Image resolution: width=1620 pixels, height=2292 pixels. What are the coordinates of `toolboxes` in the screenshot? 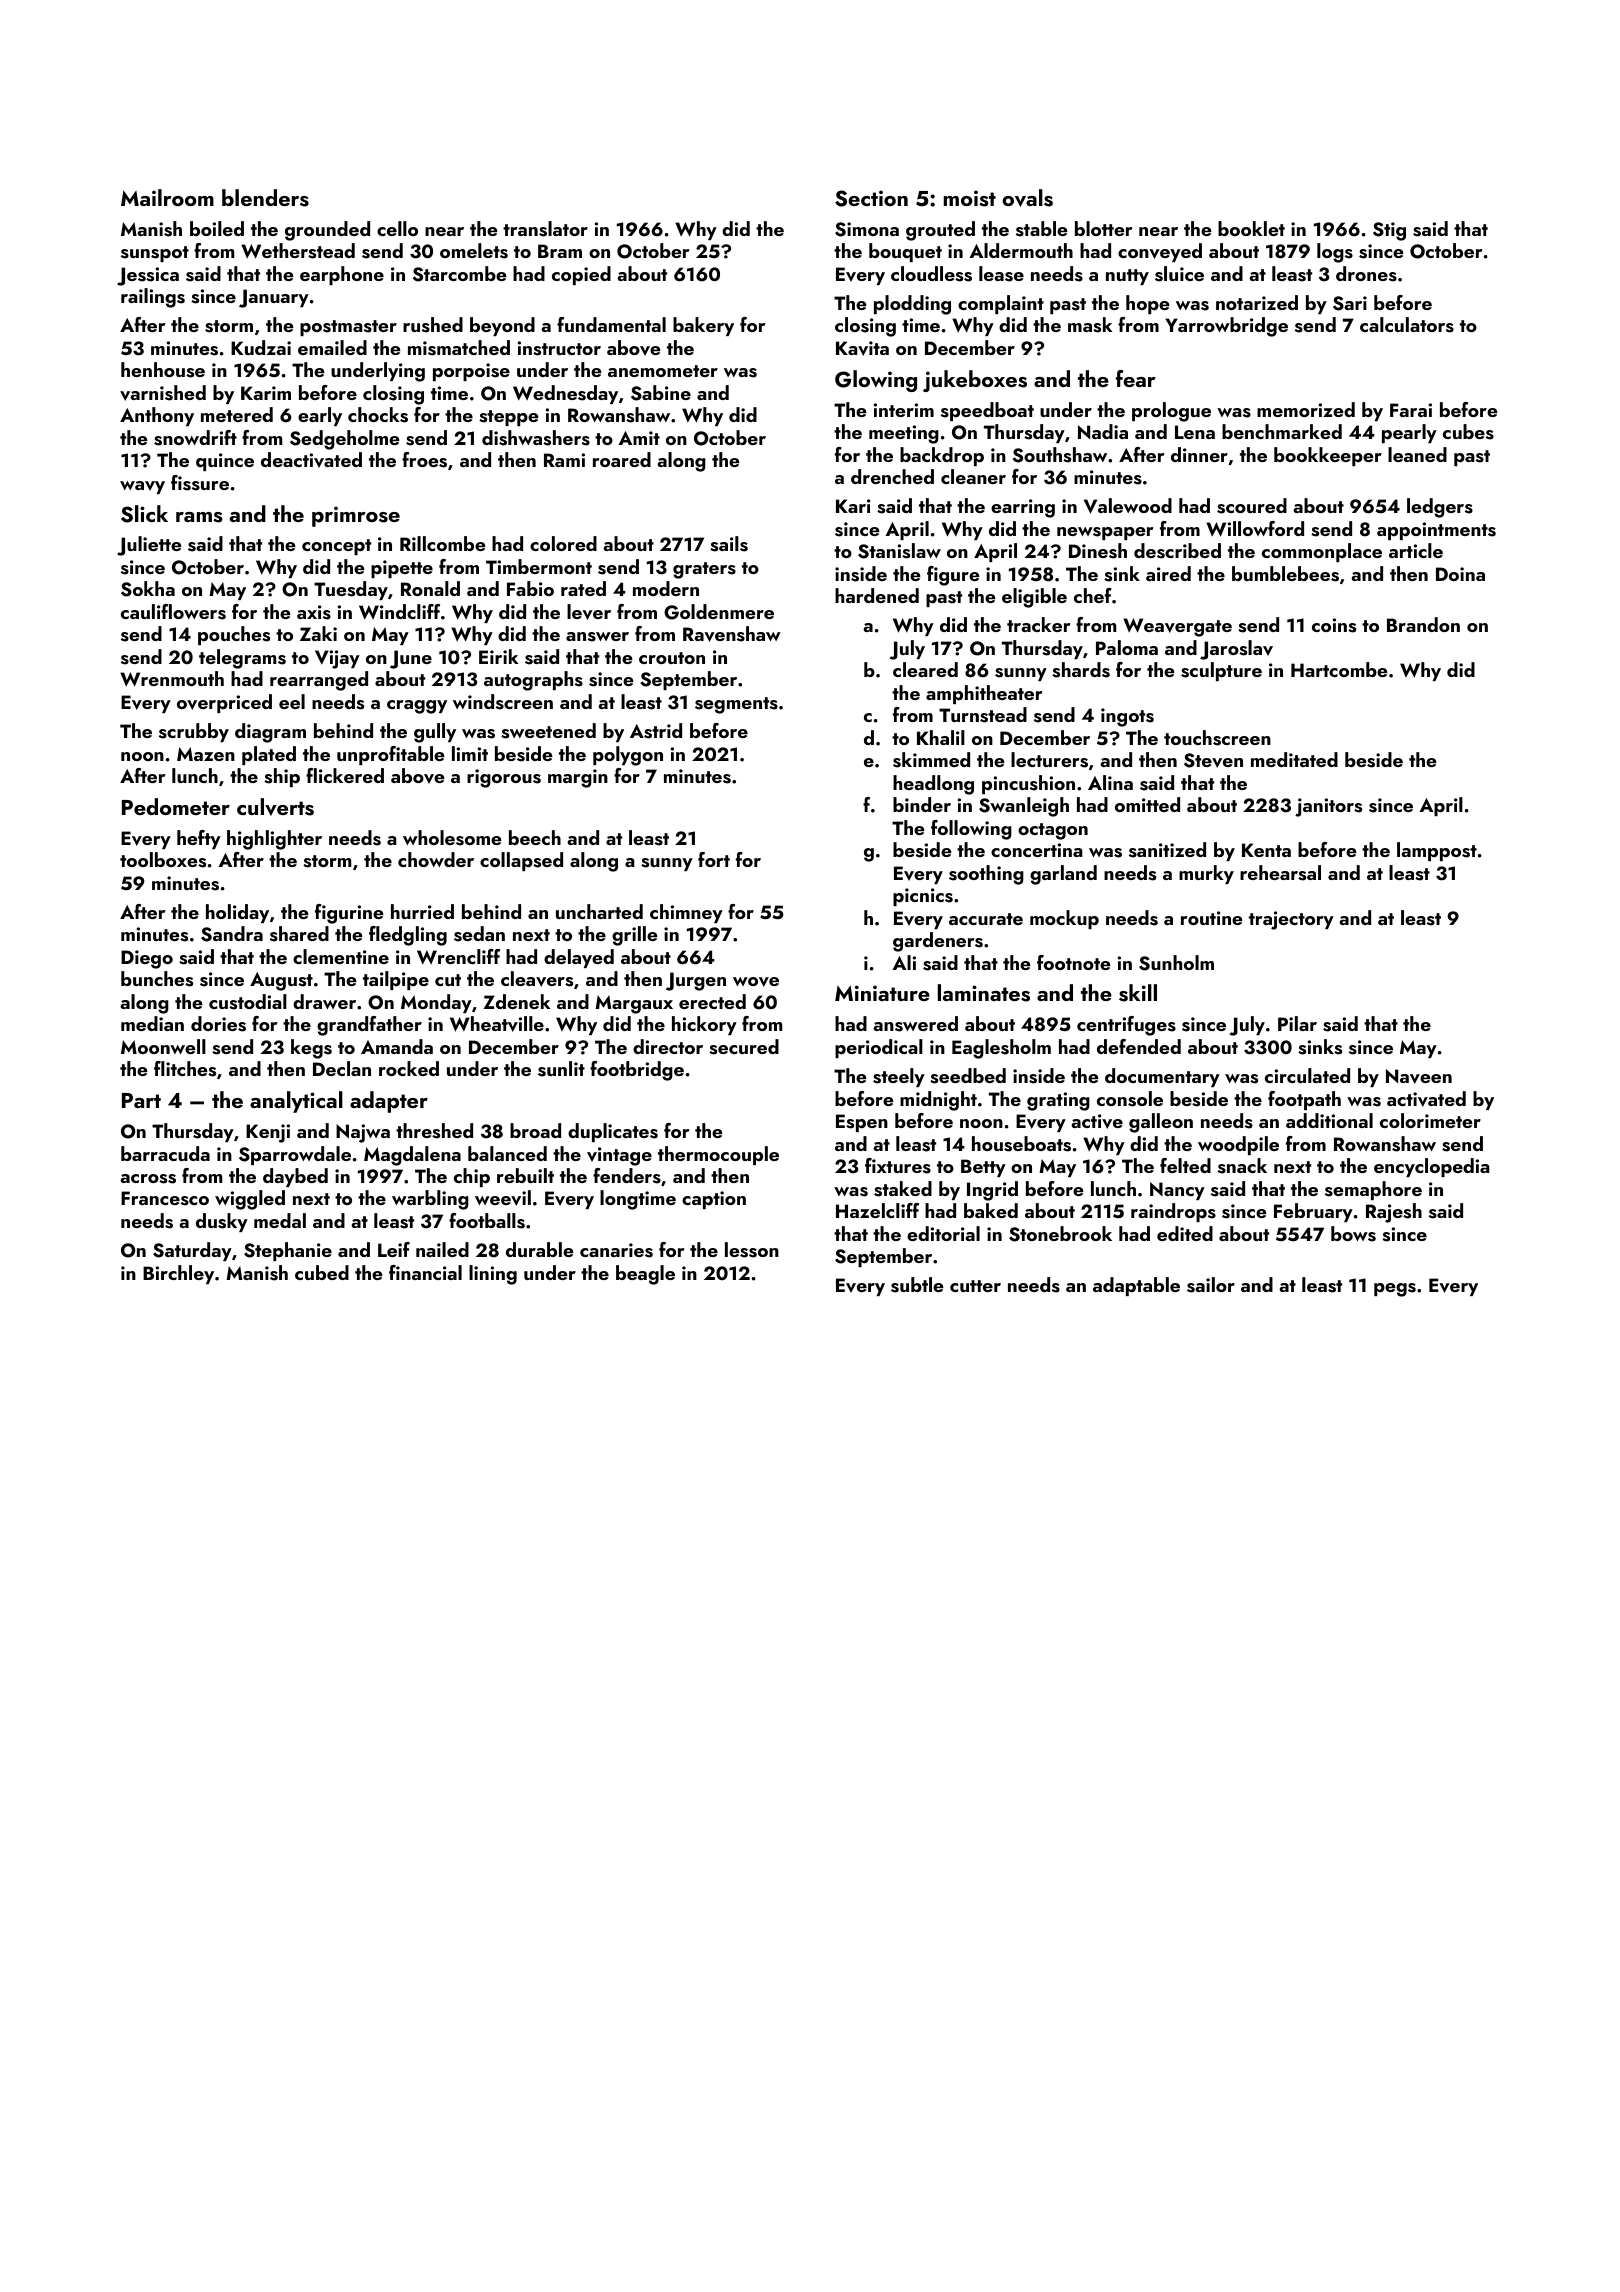 It's located at (163, 860).
